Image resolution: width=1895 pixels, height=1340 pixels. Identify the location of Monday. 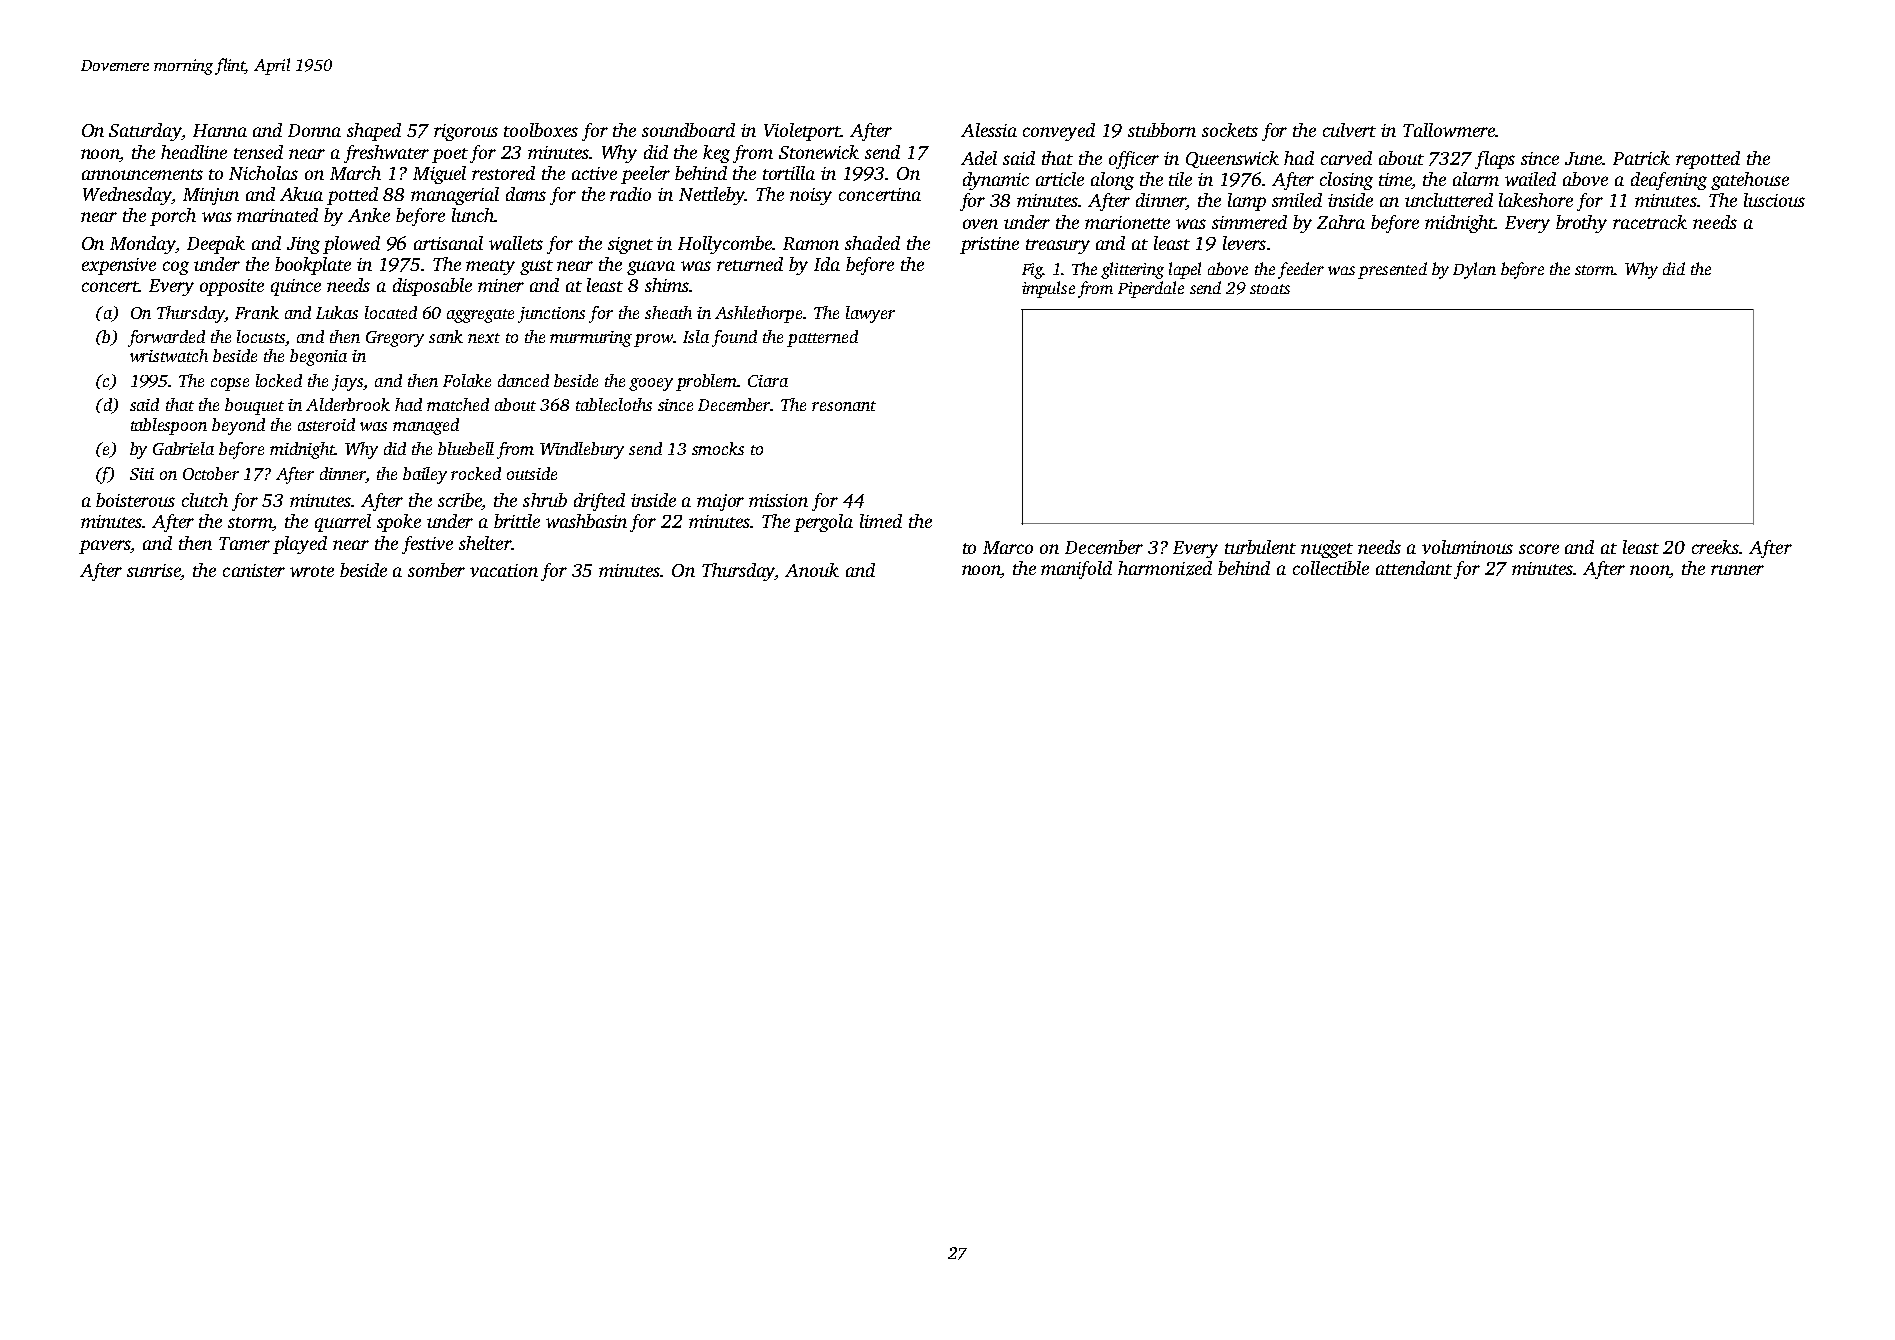
(143, 245).
